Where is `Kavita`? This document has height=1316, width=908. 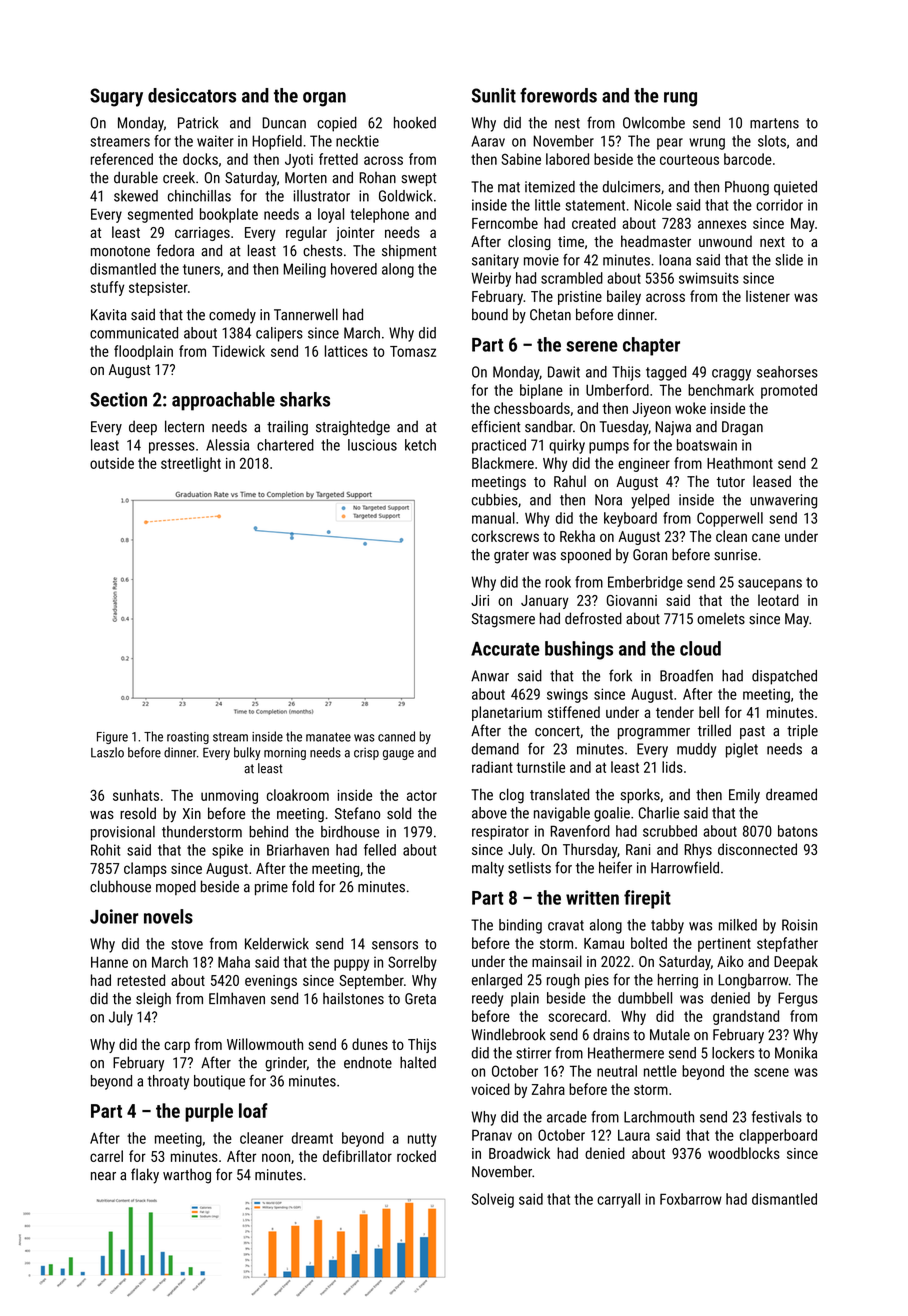 Kavita is located at coordinates (109, 315).
